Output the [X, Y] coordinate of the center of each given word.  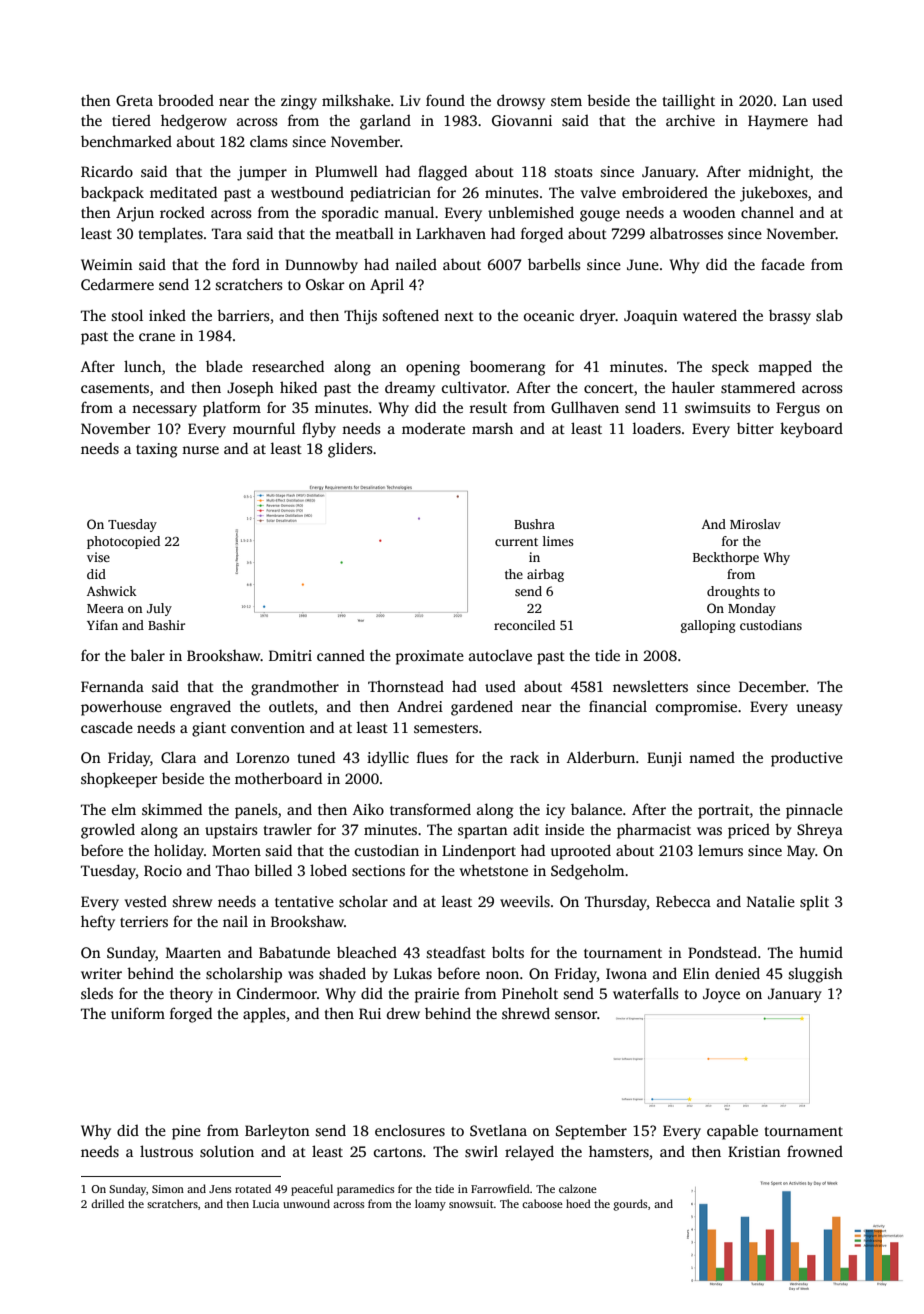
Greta [134, 100]
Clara [178, 757]
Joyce [721, 995]
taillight [689, 102]
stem [566, 101]
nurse [200, 450]
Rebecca [683, 901]
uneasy [820, 710]
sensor [576, 1015]
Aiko [368, 809]
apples [264, 1015]
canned [341, 655]
